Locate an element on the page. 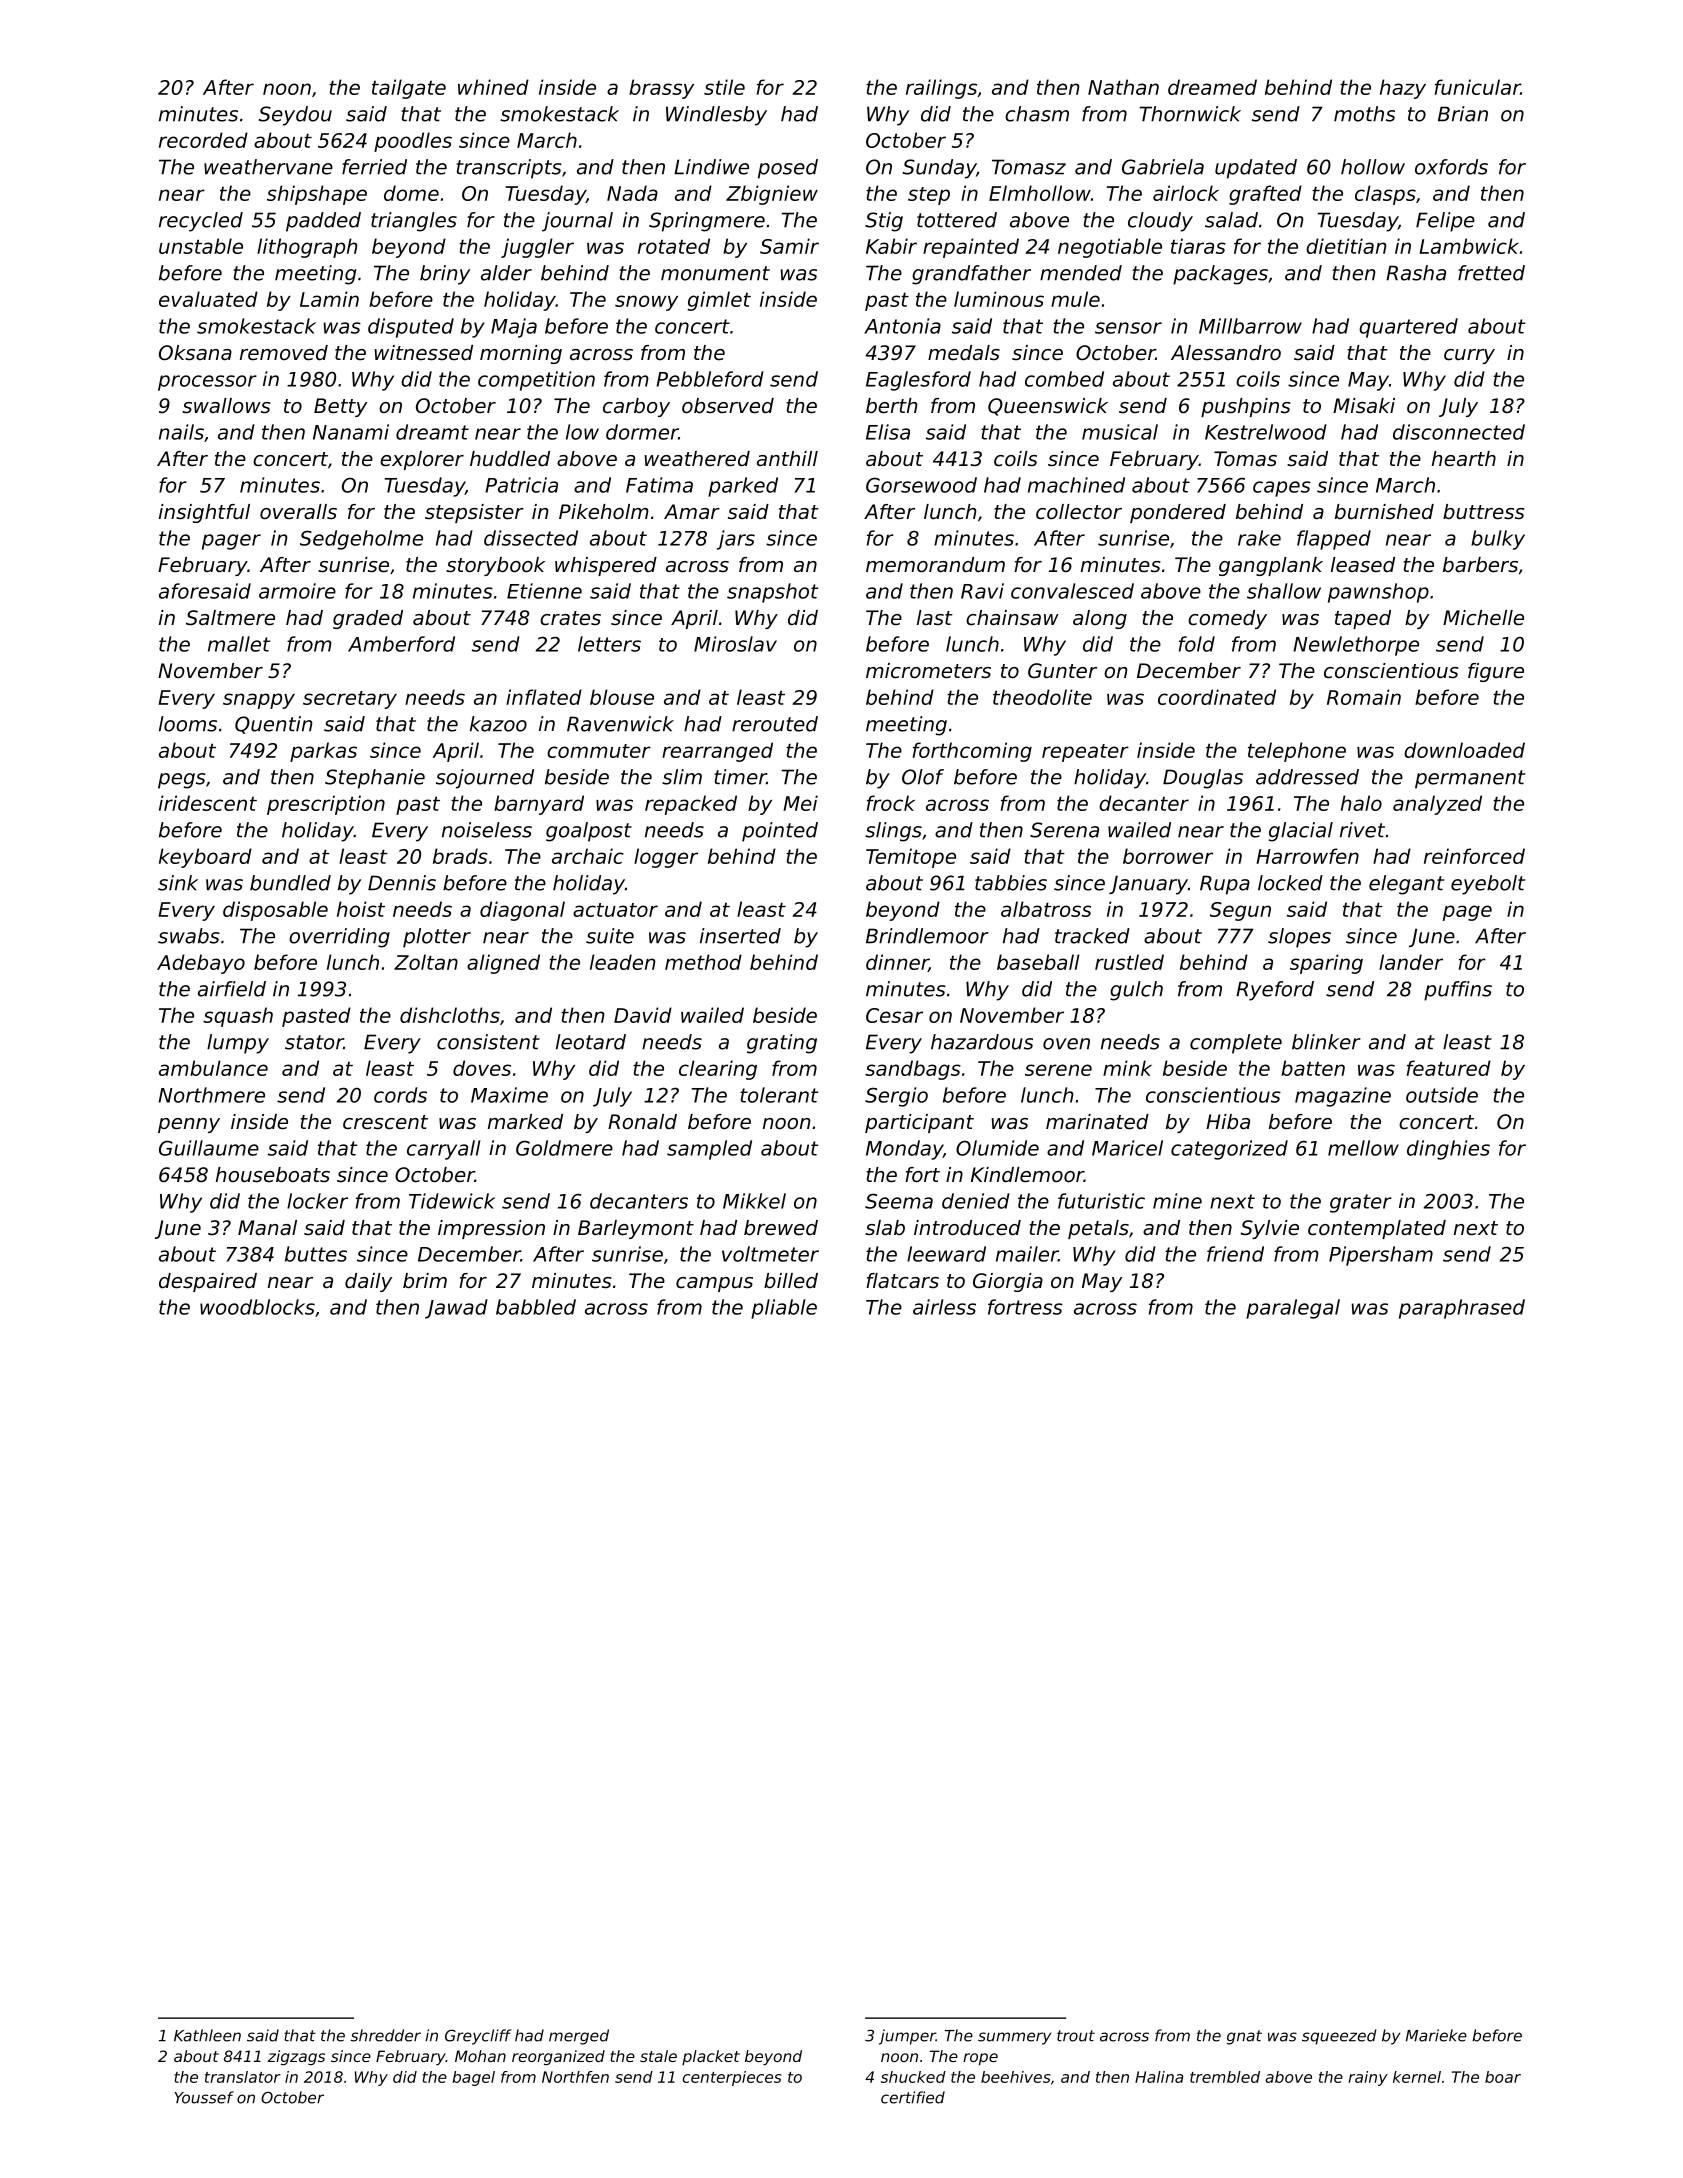 Image resolution: width=1683 pixels, height=2178 pixels. centerpieces is located at coordinates (732, 2078).
